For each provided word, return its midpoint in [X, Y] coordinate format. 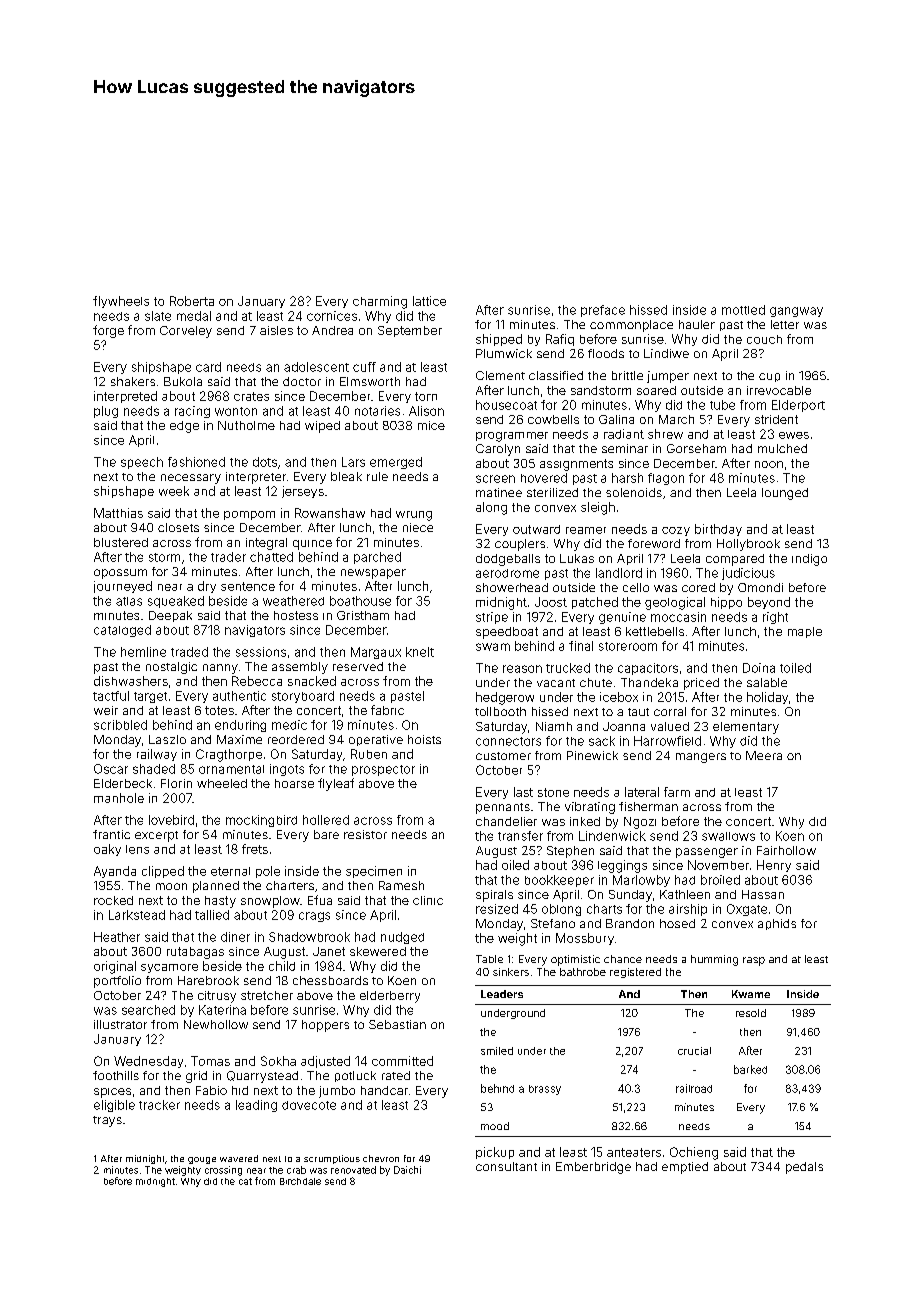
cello [636, 587]
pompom [249, 515]
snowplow [270, 902]
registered [635, 973]
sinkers [511, 972]
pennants [503, 808]
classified [556, 375]
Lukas [577, 558]
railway [157, 755]
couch [764, 339]
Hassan [763, 894]
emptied [685, 1168]
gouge [202, 1160]
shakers [133, 381]
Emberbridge [593, 1168]
